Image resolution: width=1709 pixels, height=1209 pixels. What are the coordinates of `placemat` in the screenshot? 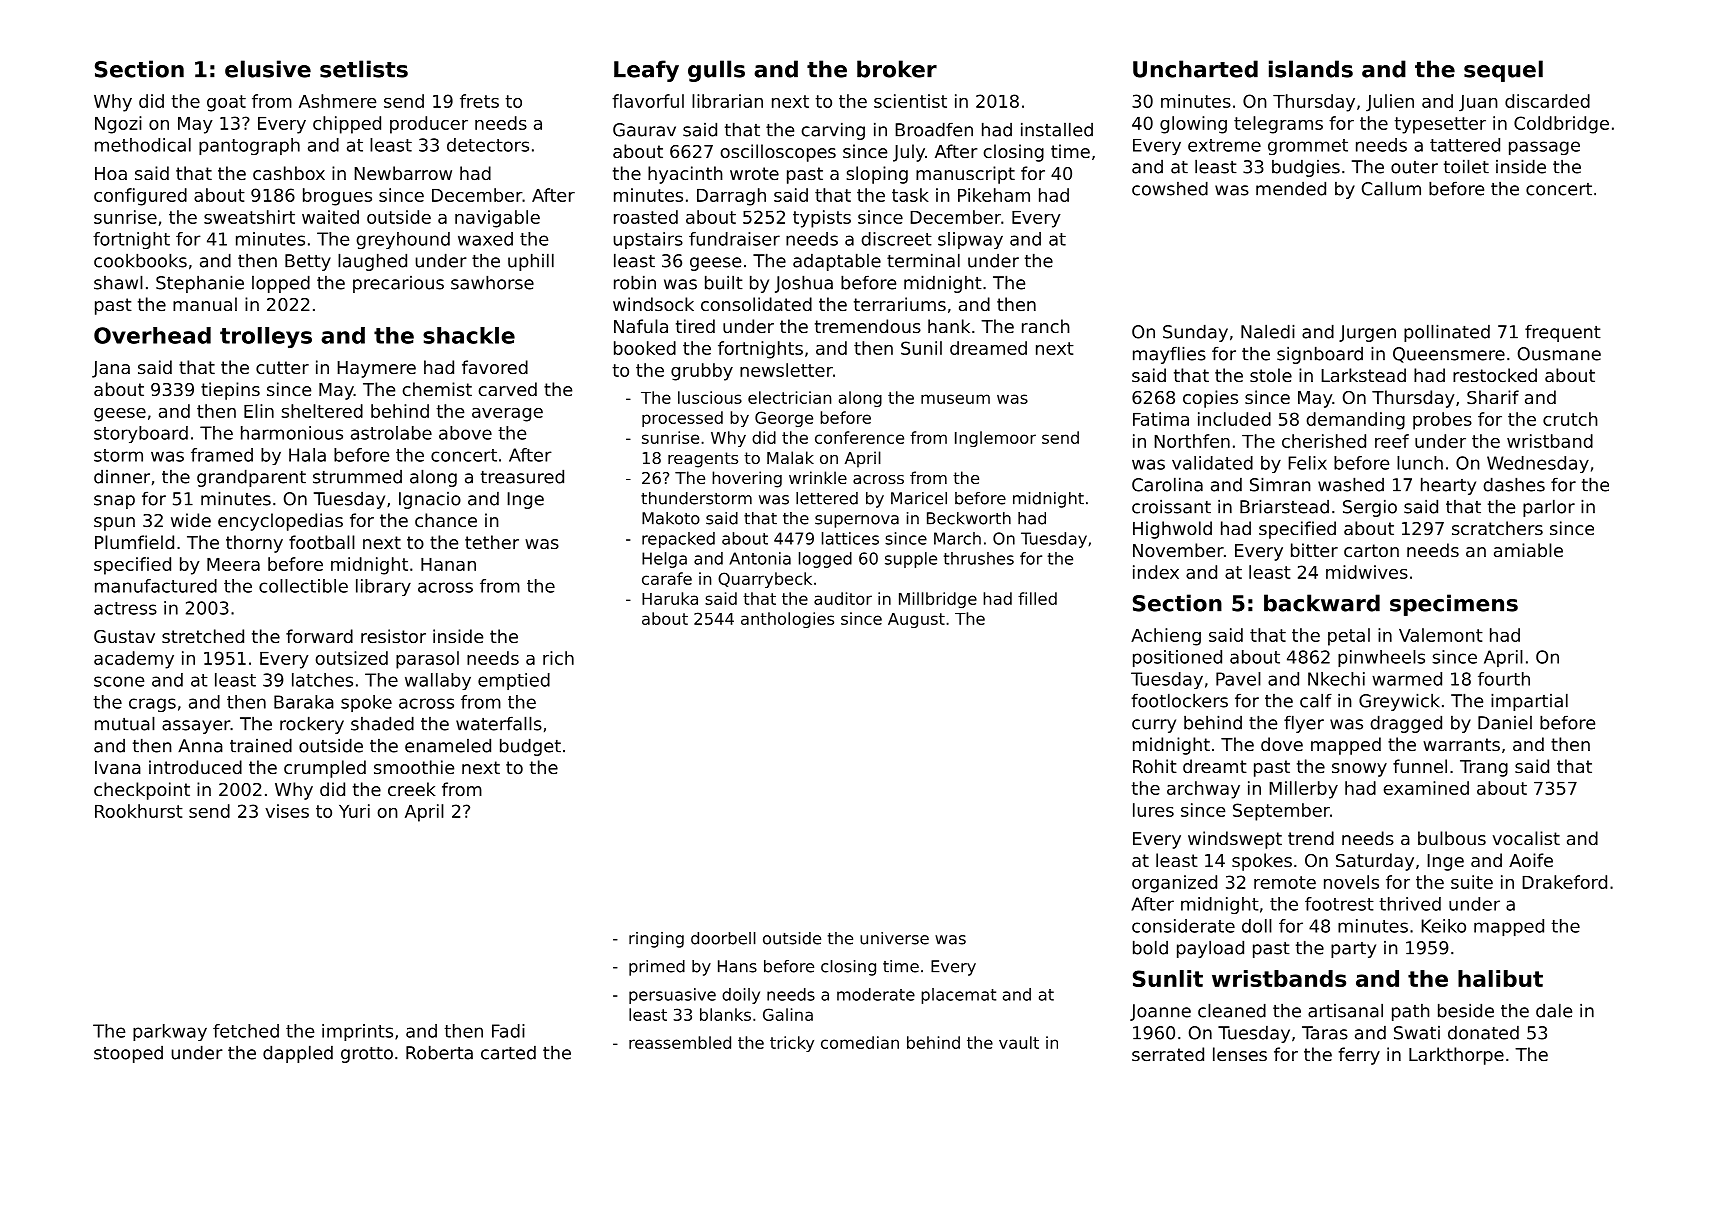 It's located at (958, 996).
